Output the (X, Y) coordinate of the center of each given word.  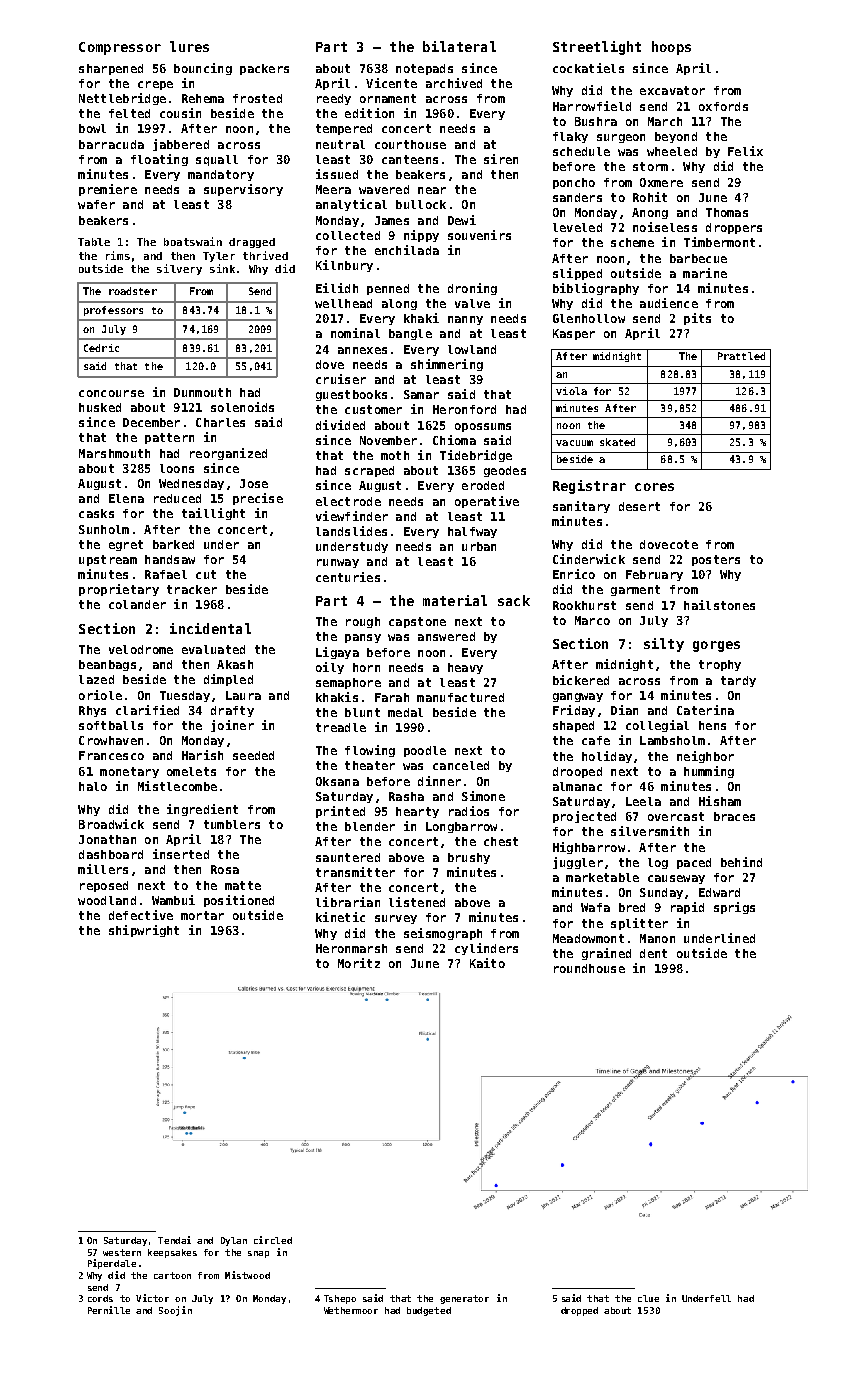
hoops (671, 48)
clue (648, 1298)
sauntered (348, 857)
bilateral (459, 46)
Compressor (120, 48)
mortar (202, 915)
